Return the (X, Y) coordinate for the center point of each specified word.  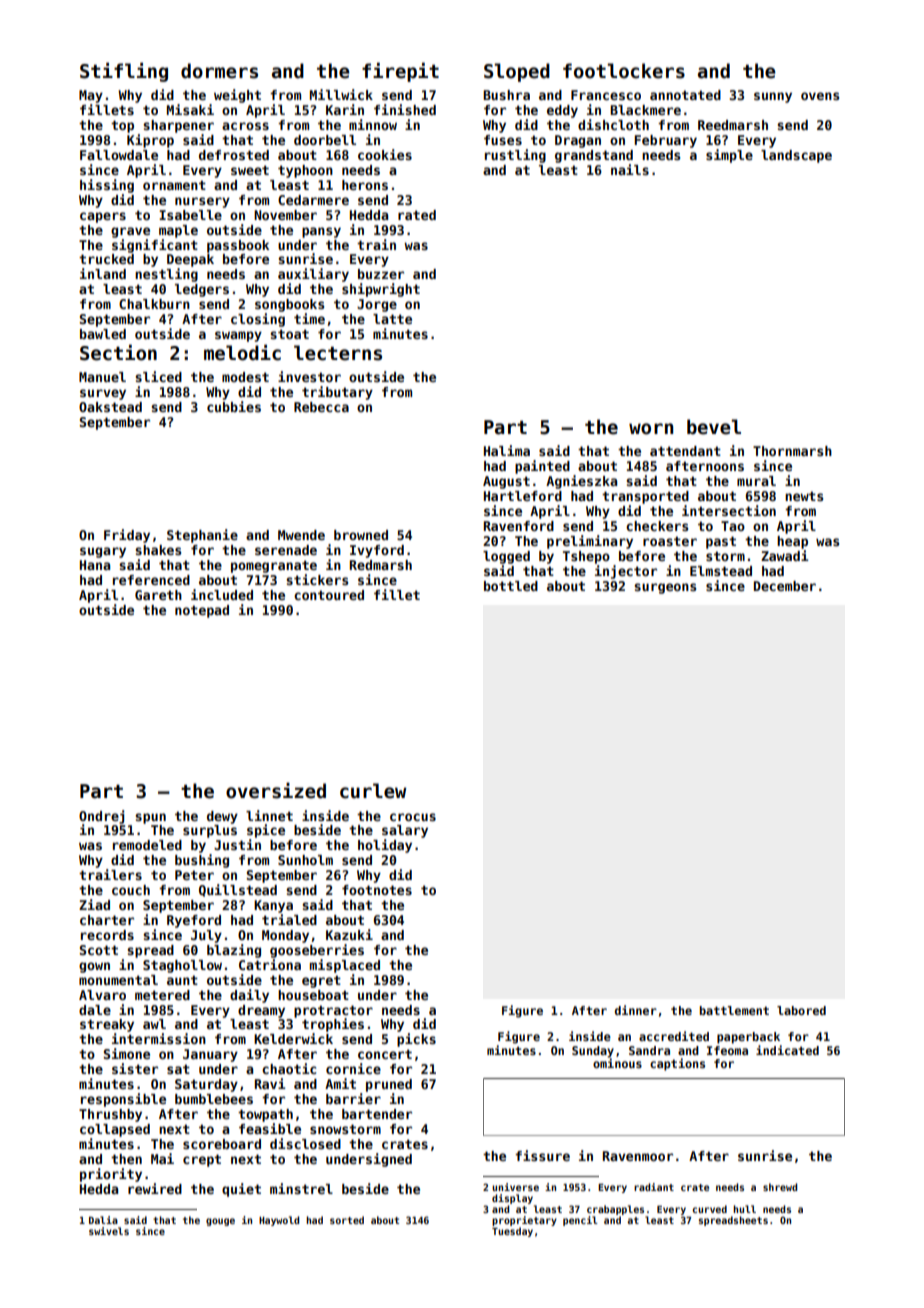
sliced (158, 376)
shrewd (780, 1187)
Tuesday (512, 1232)
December (785, 586)
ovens (820, 96)
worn (651, 429)
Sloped (517, 72)
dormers (219, 71)
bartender (377, 1114)
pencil (580, 1221)
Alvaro (102, 995)
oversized (276, 790)
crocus (413, 817)
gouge (220, 1222)
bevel (714, 427)
